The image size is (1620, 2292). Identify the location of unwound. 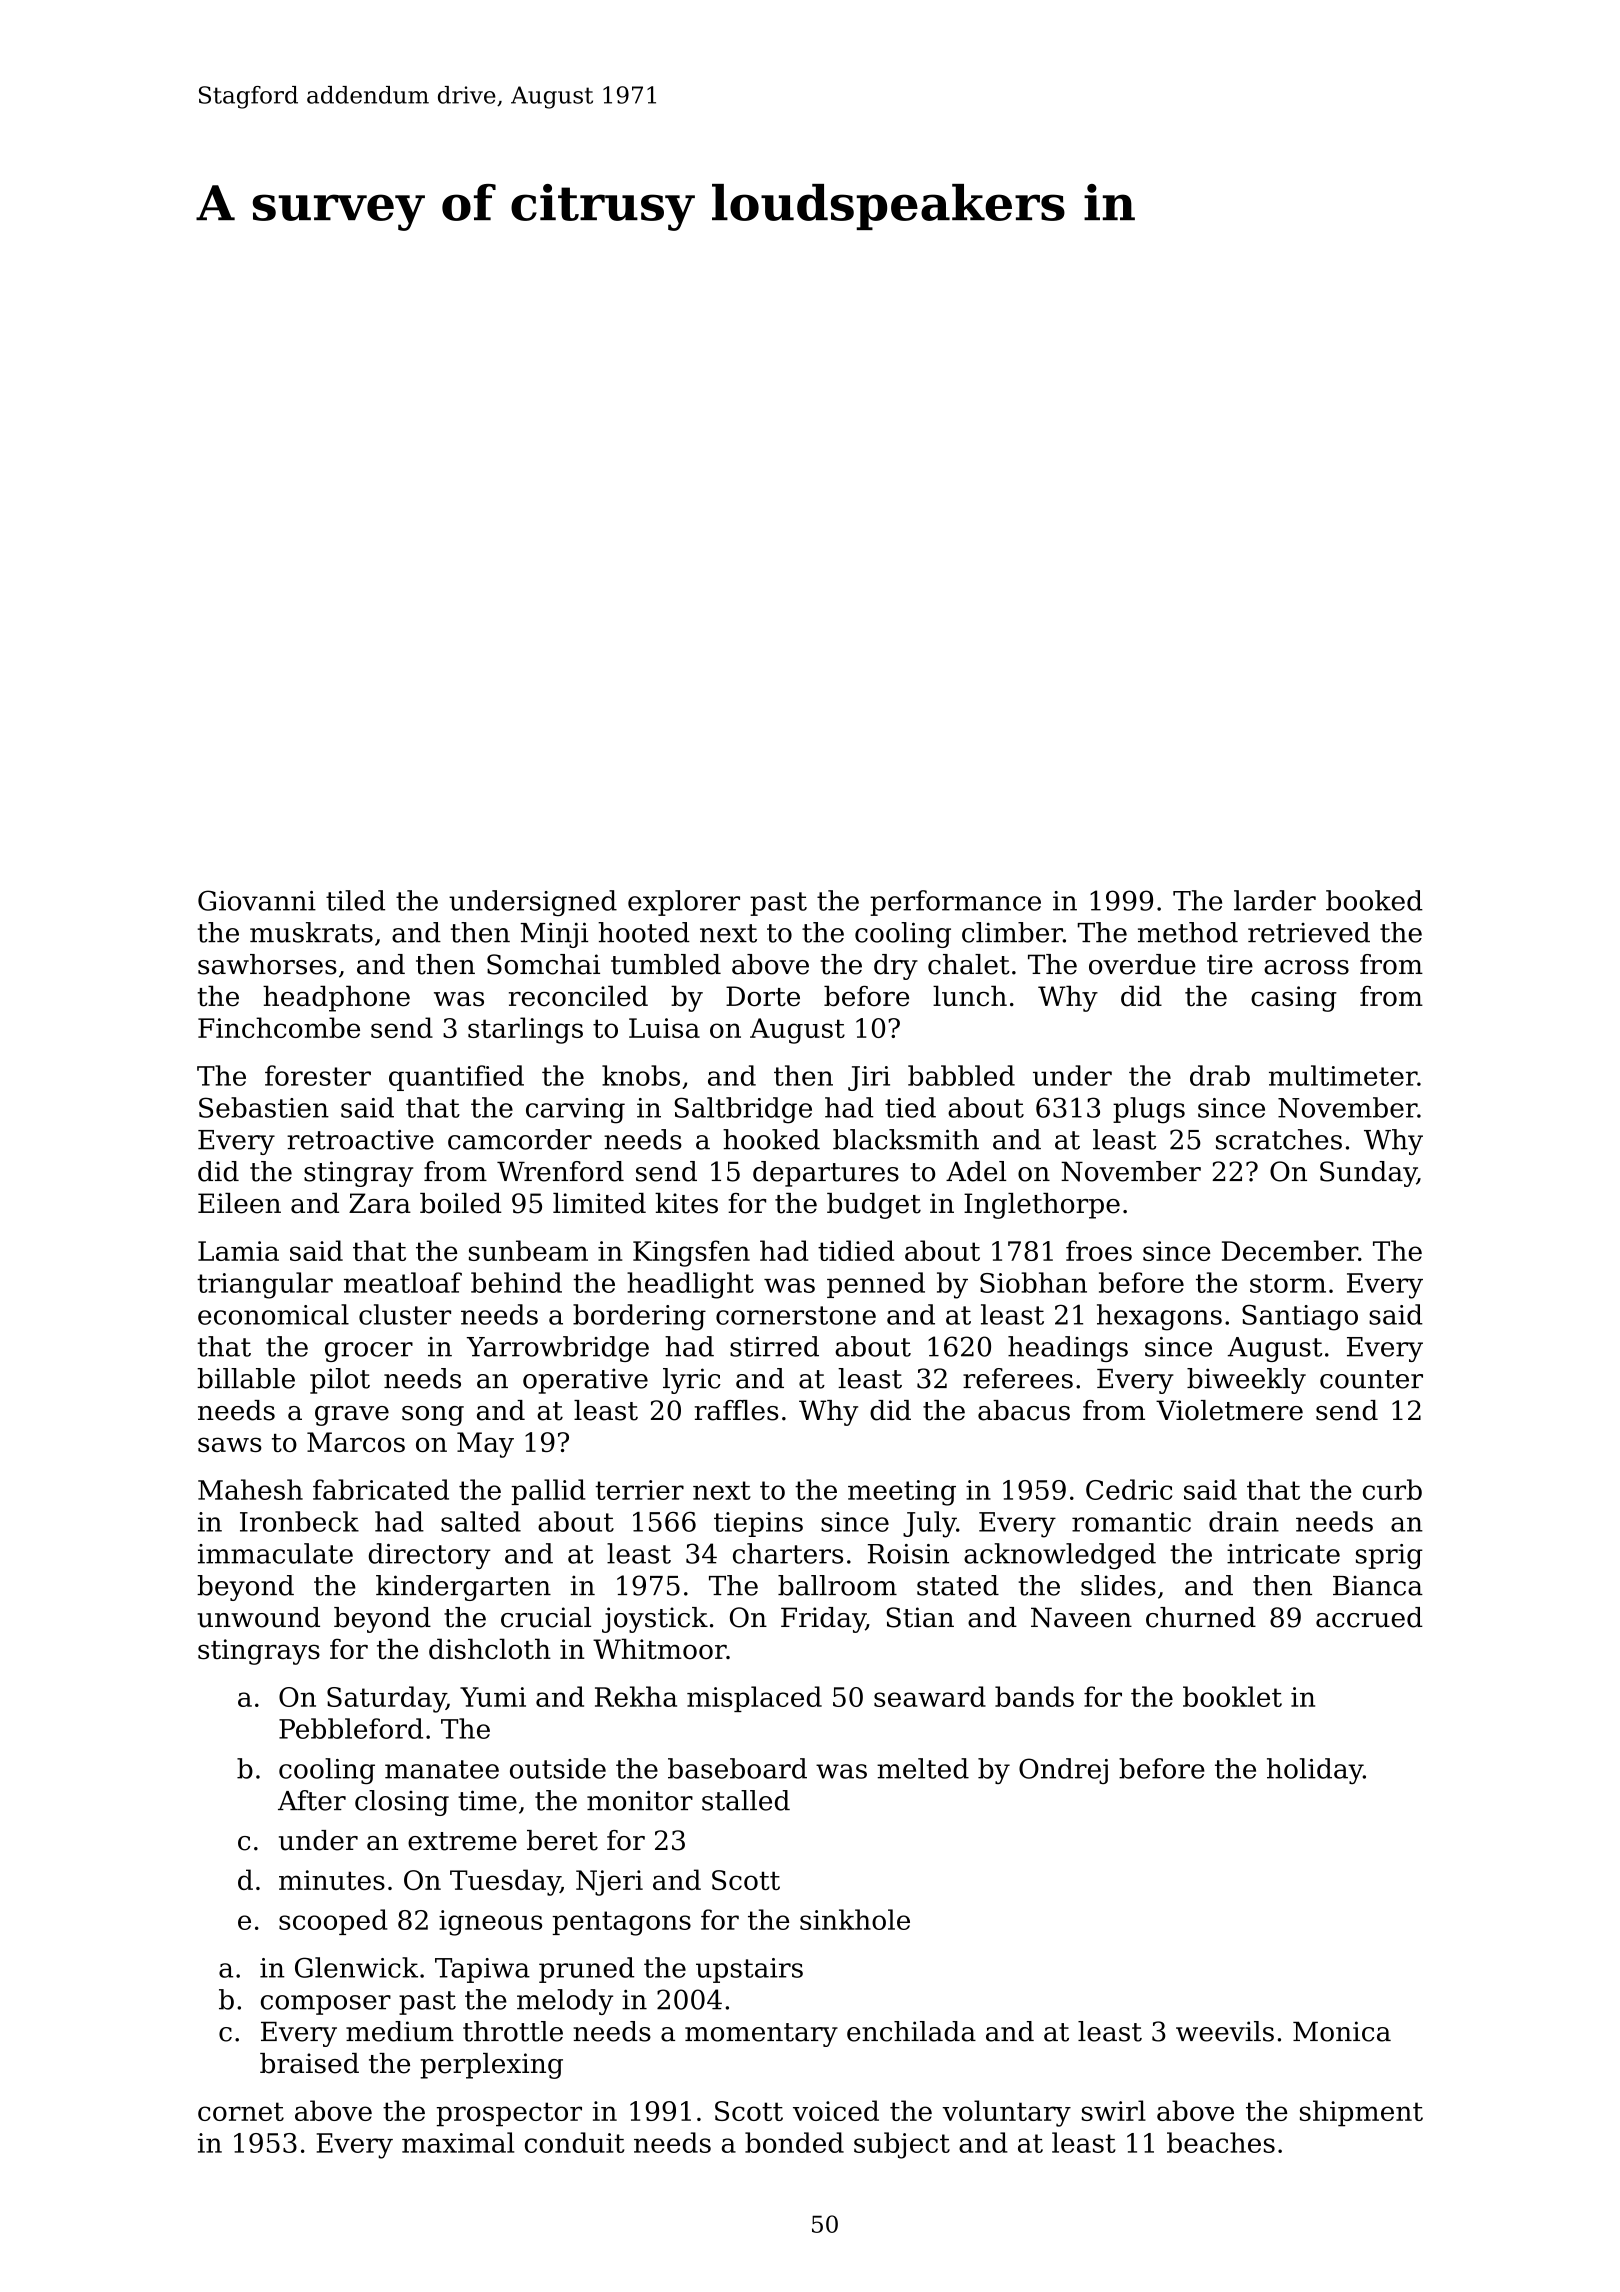
(258, 1617).
